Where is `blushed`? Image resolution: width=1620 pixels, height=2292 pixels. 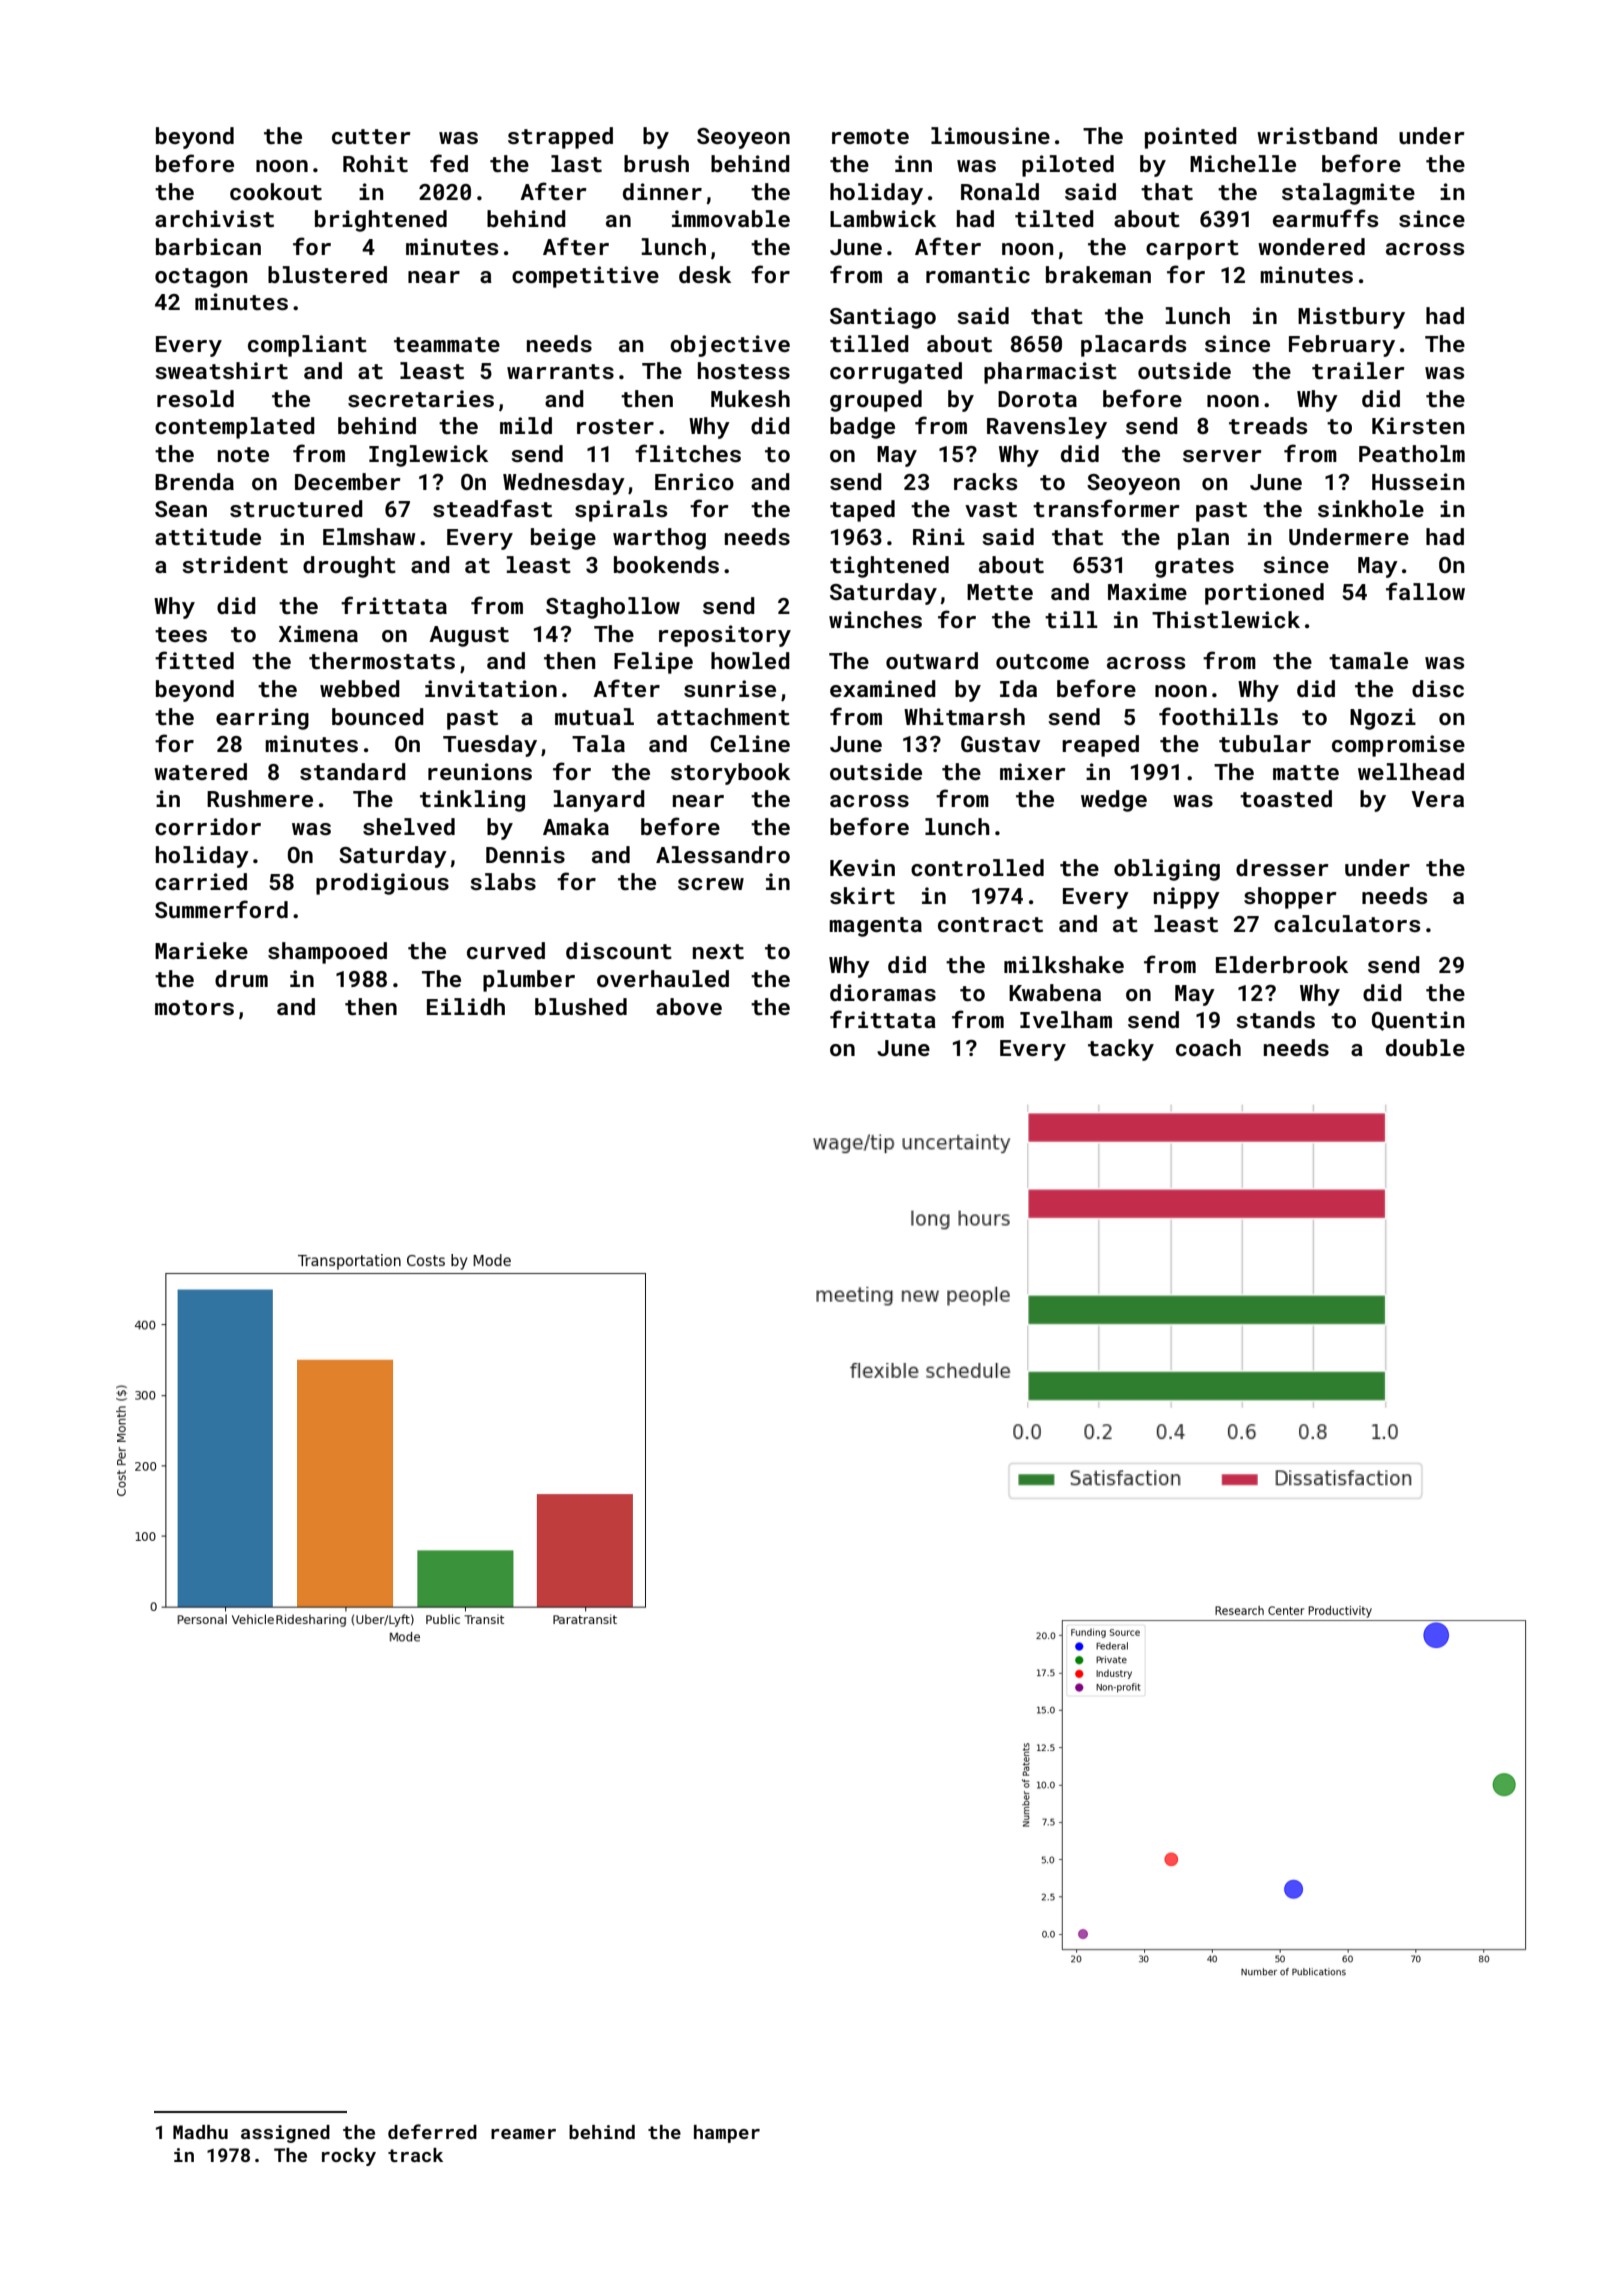
blushed is located at coordinates (581, 1006).
